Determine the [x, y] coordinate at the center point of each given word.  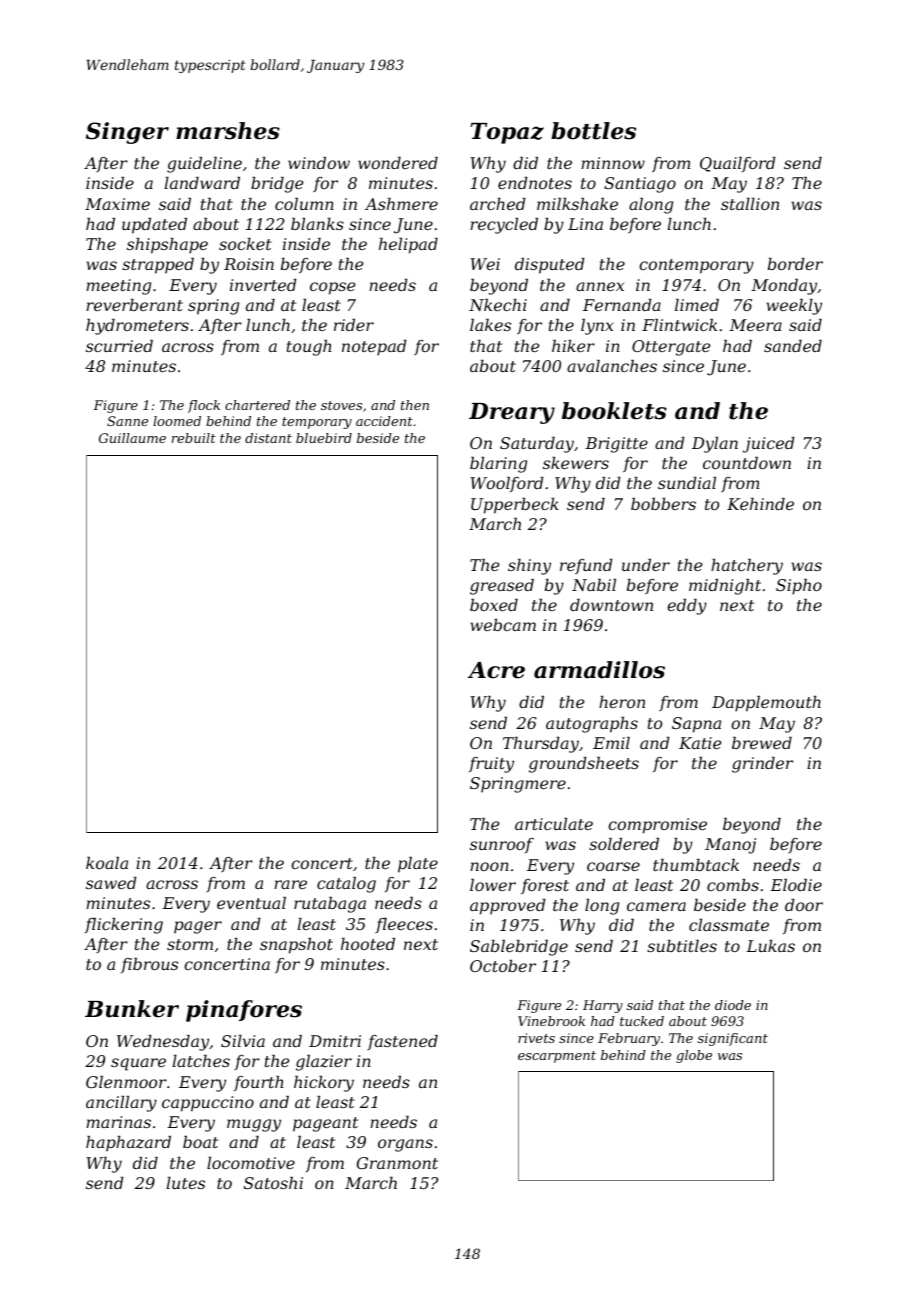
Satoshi [273, 1183]
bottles [593, 131]
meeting [118, 287]
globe [694, 1056]
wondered [398, 163]
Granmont [397, 1163]
